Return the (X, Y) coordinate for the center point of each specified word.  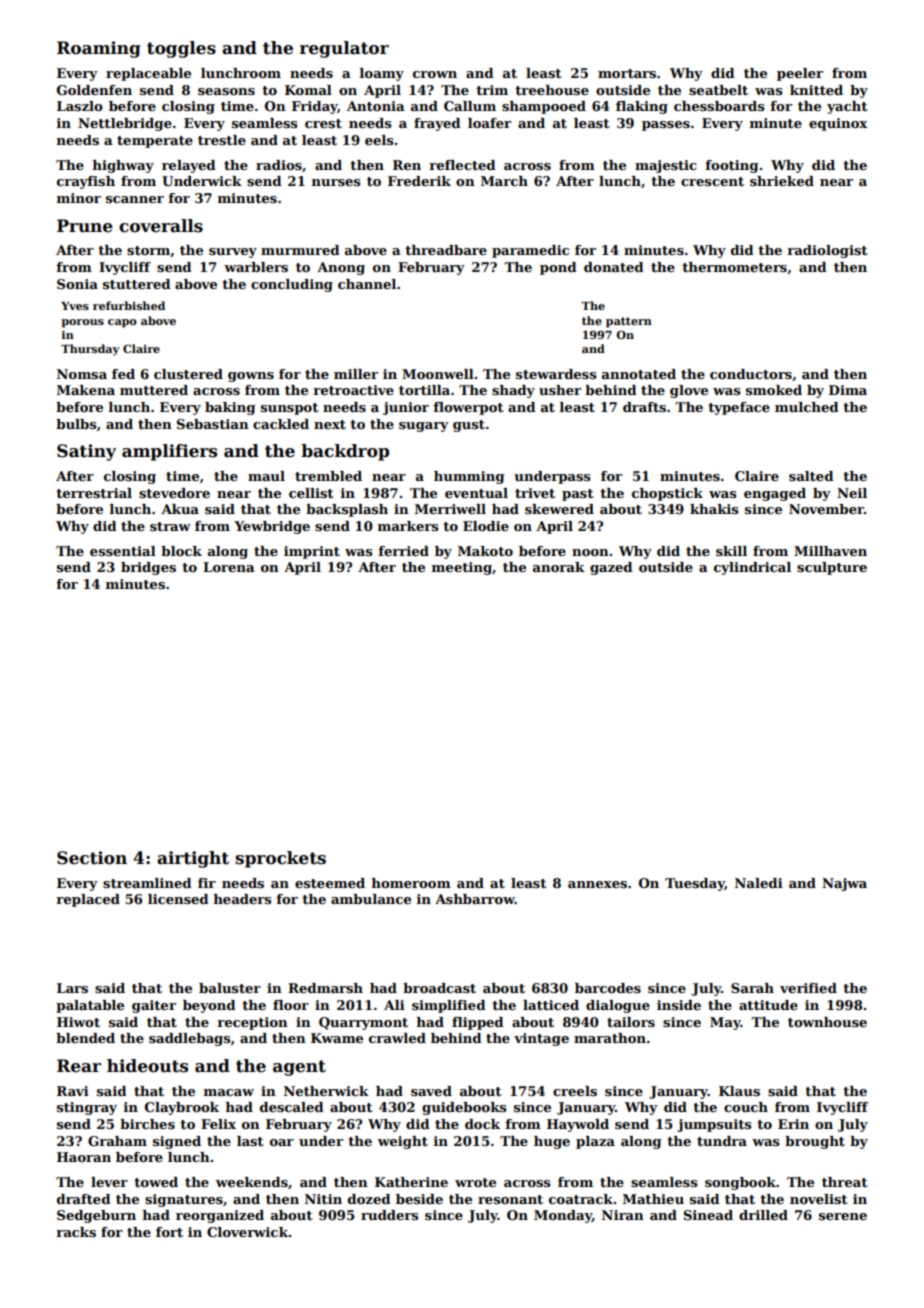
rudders (389, 1215)
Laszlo (80, 106)
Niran (623, 1215)
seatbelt (718, 90)
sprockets (280, 859)
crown (435, 74)
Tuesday (695, 884)
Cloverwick (247, 1232)
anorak (559, 567)
